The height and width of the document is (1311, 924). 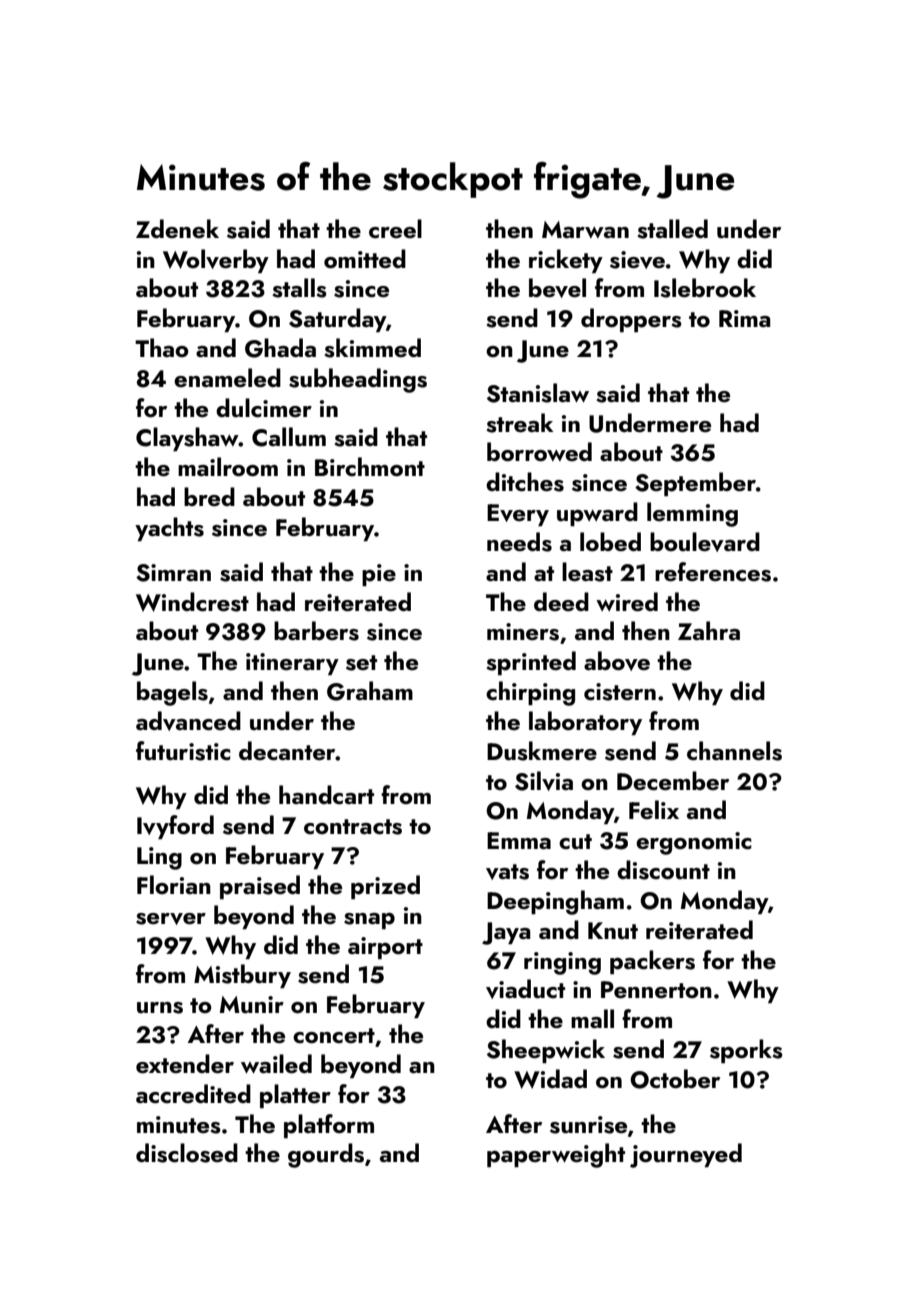 What do you see at coordinates (557, 288) in the document?
I see `bevel` at bounding box center [557, 288].
